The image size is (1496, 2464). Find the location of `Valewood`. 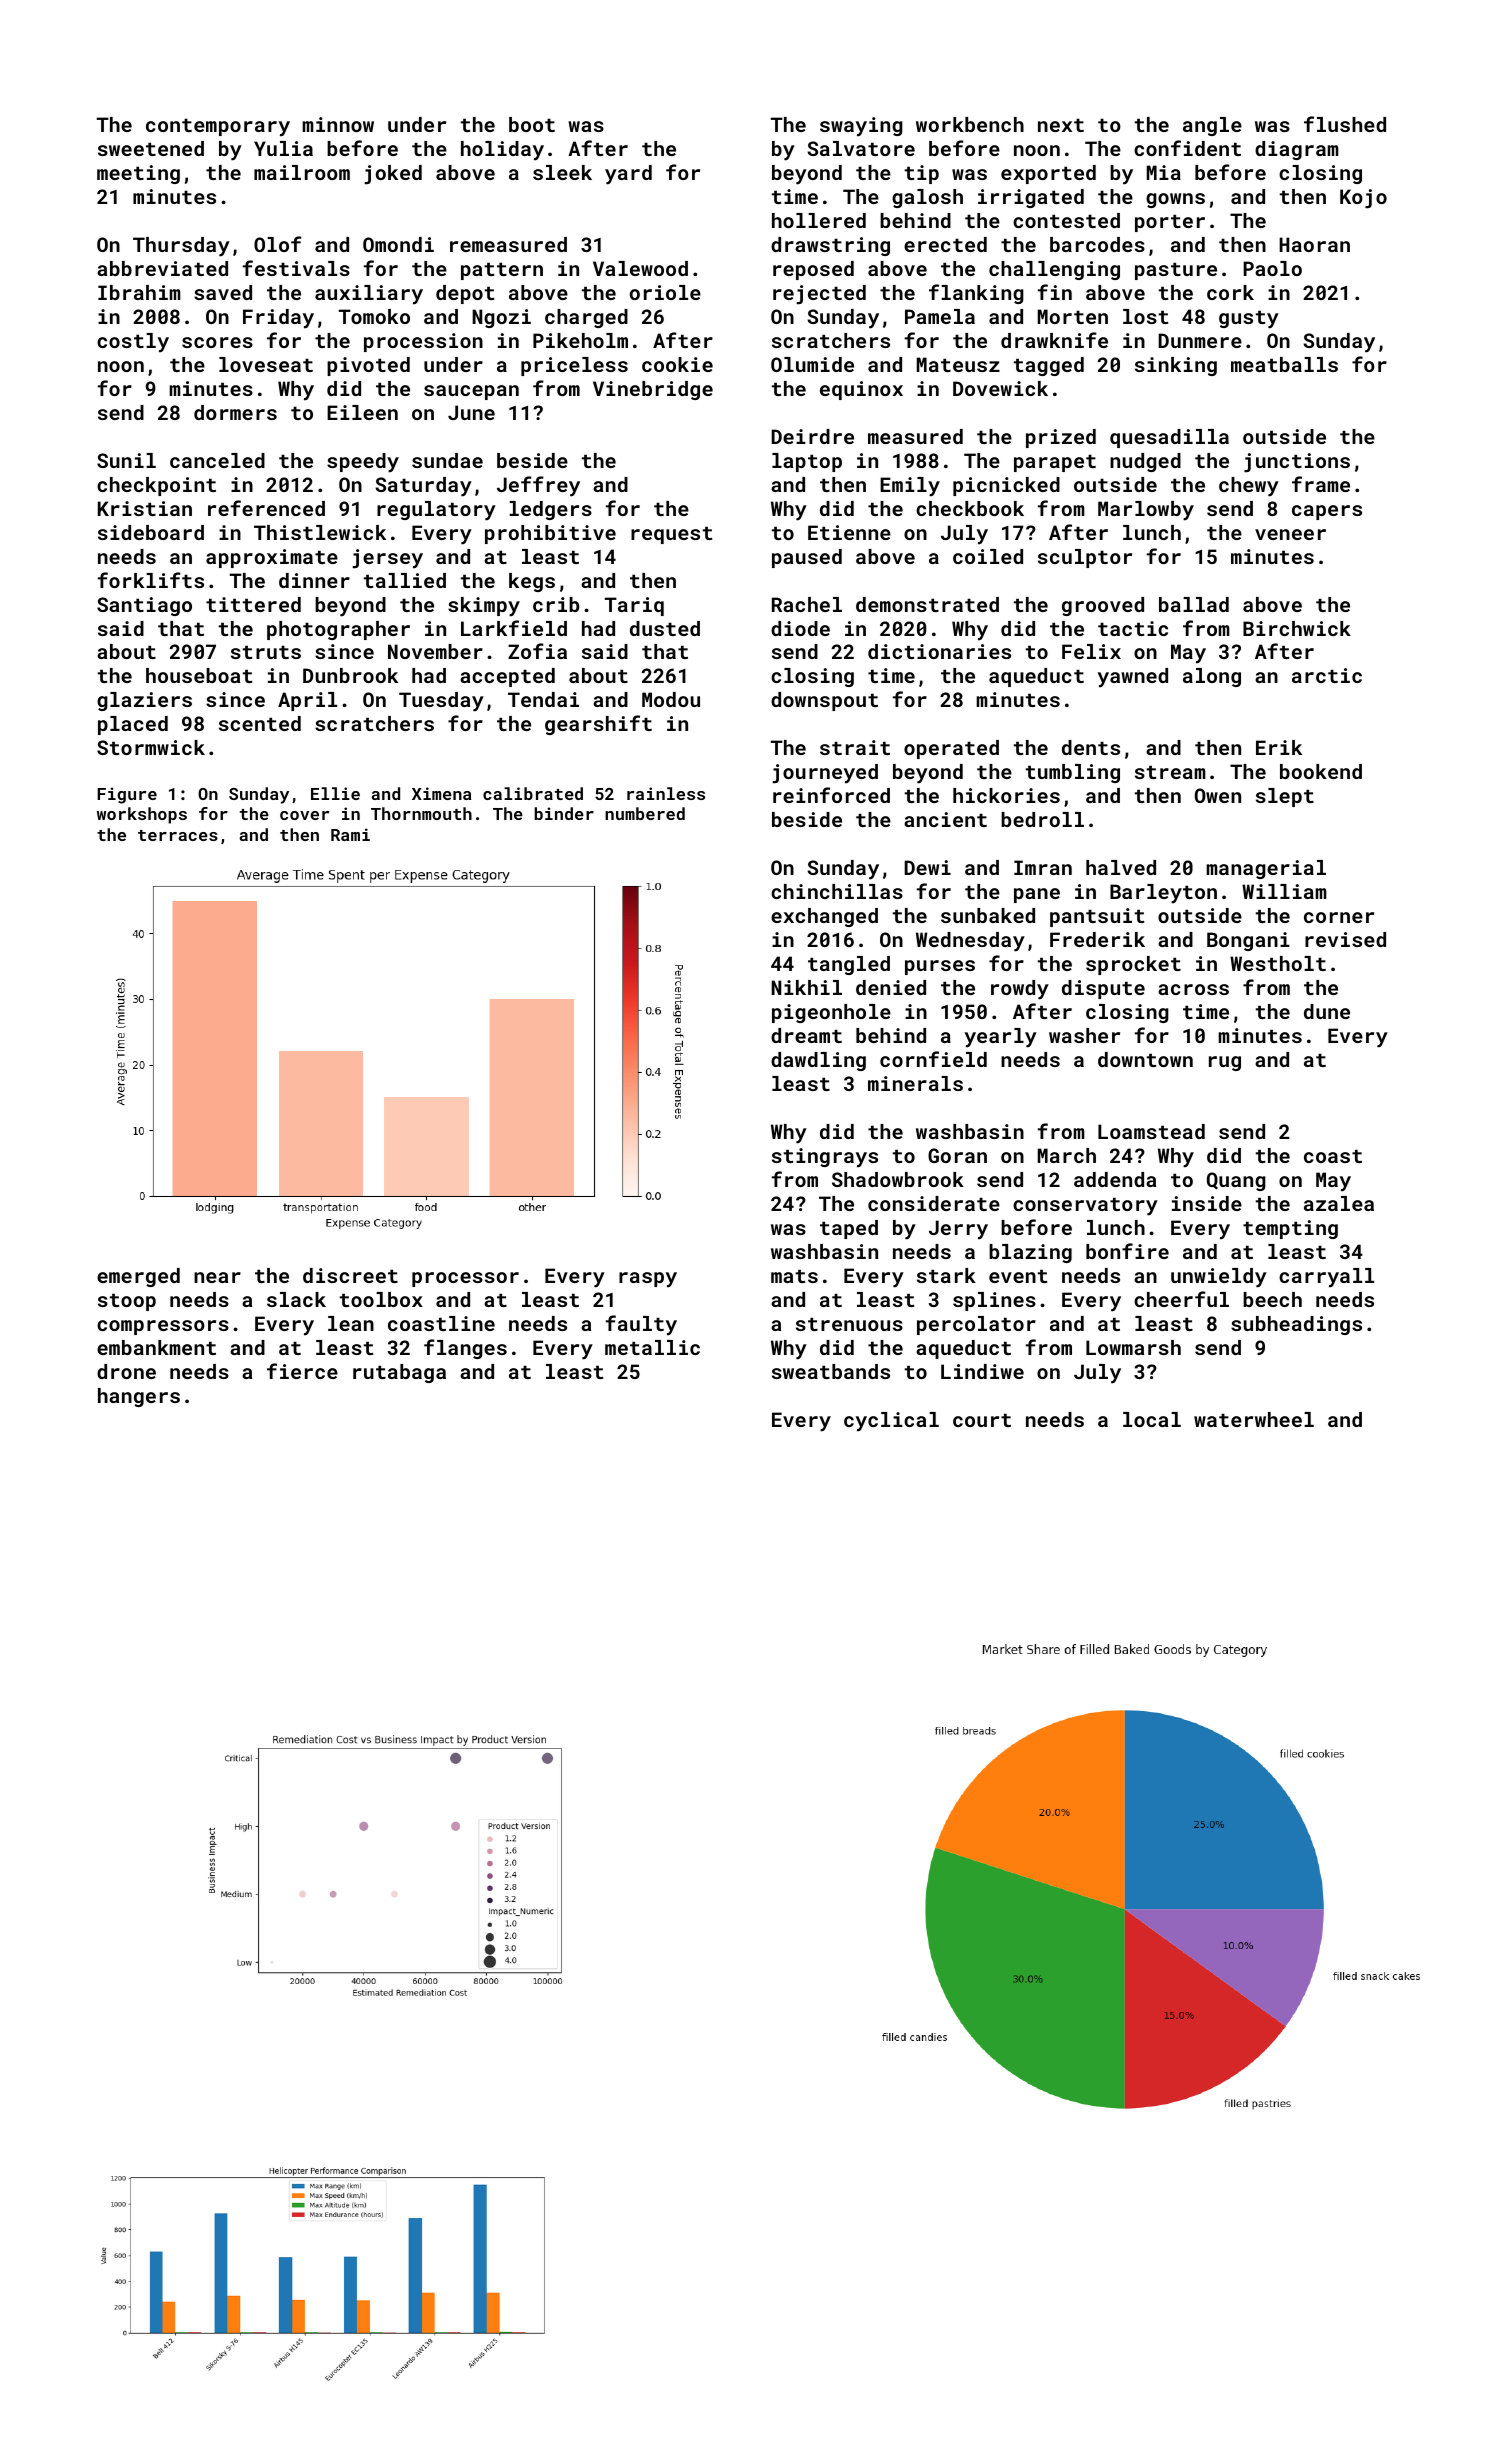

Valewood is located at coordinates (640, 268).
